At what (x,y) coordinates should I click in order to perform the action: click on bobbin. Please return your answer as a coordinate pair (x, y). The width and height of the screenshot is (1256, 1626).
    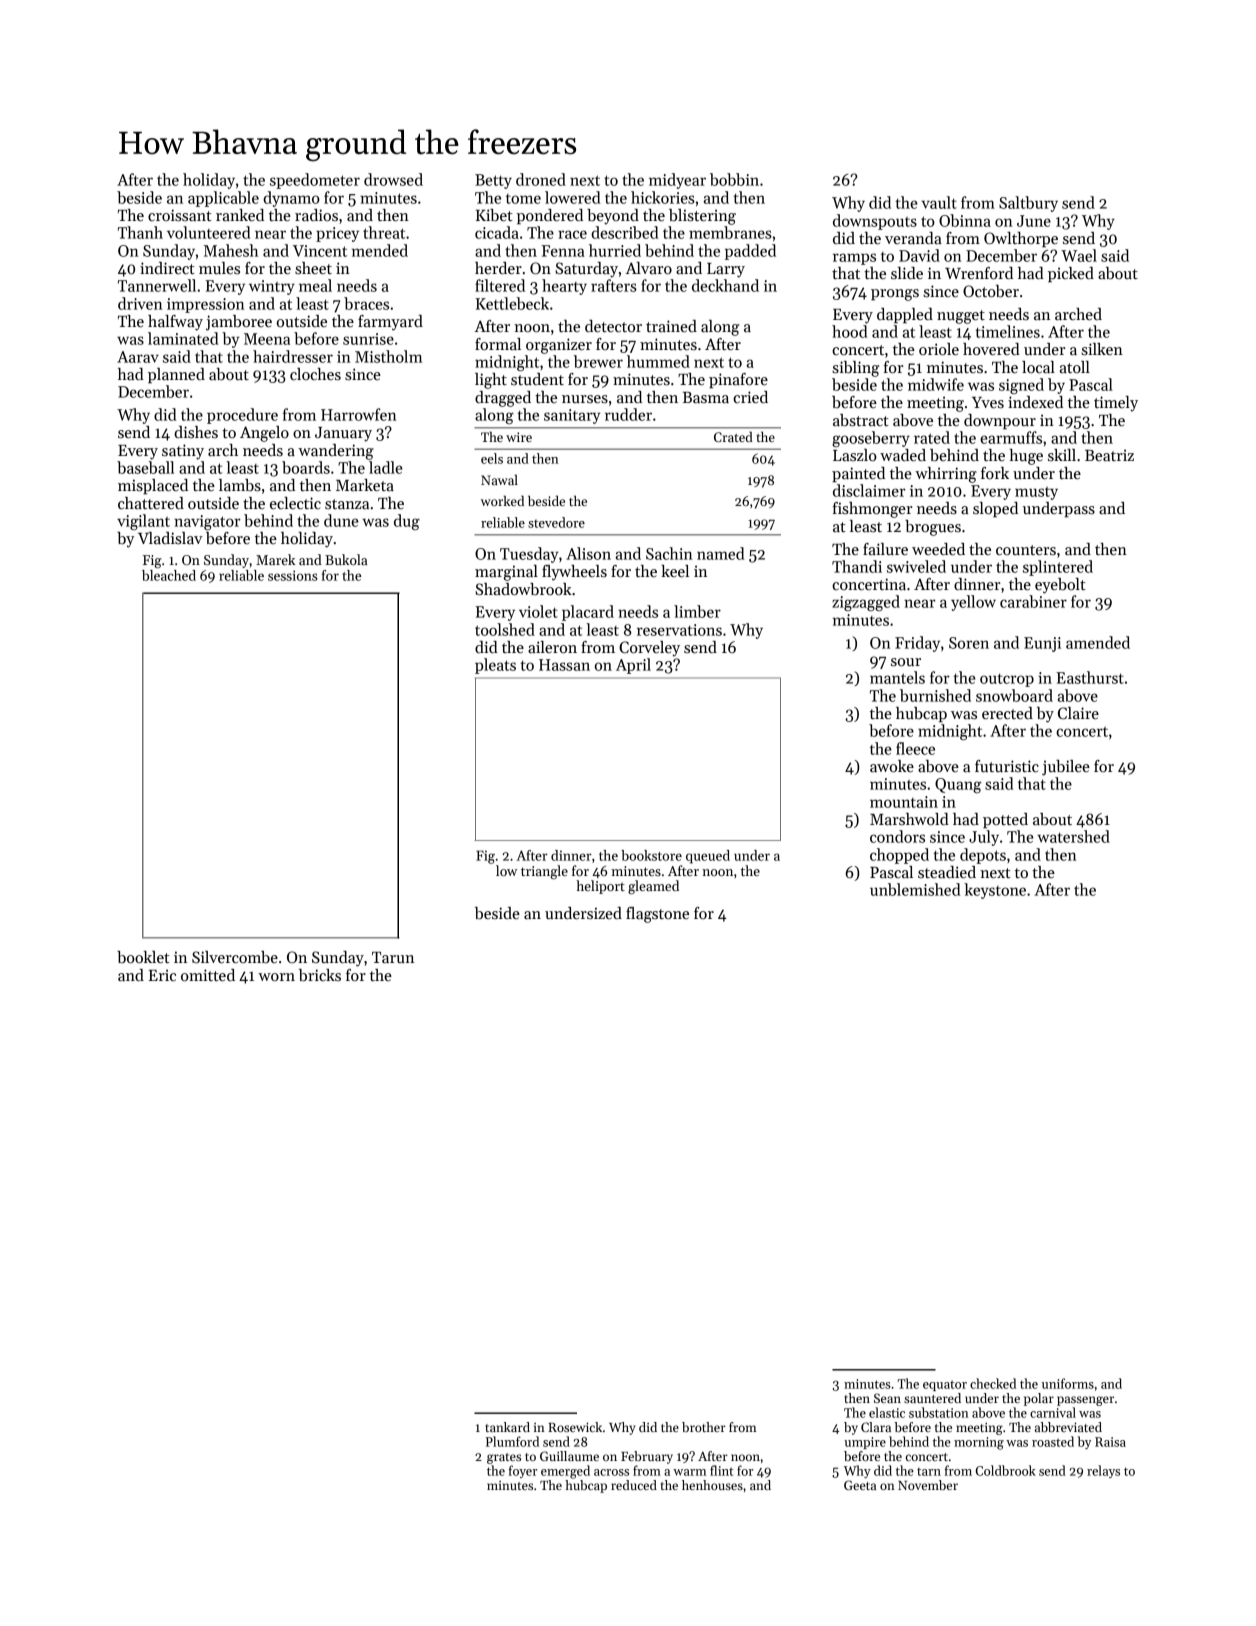
    Looking at the image, I should click on (734, 179).
